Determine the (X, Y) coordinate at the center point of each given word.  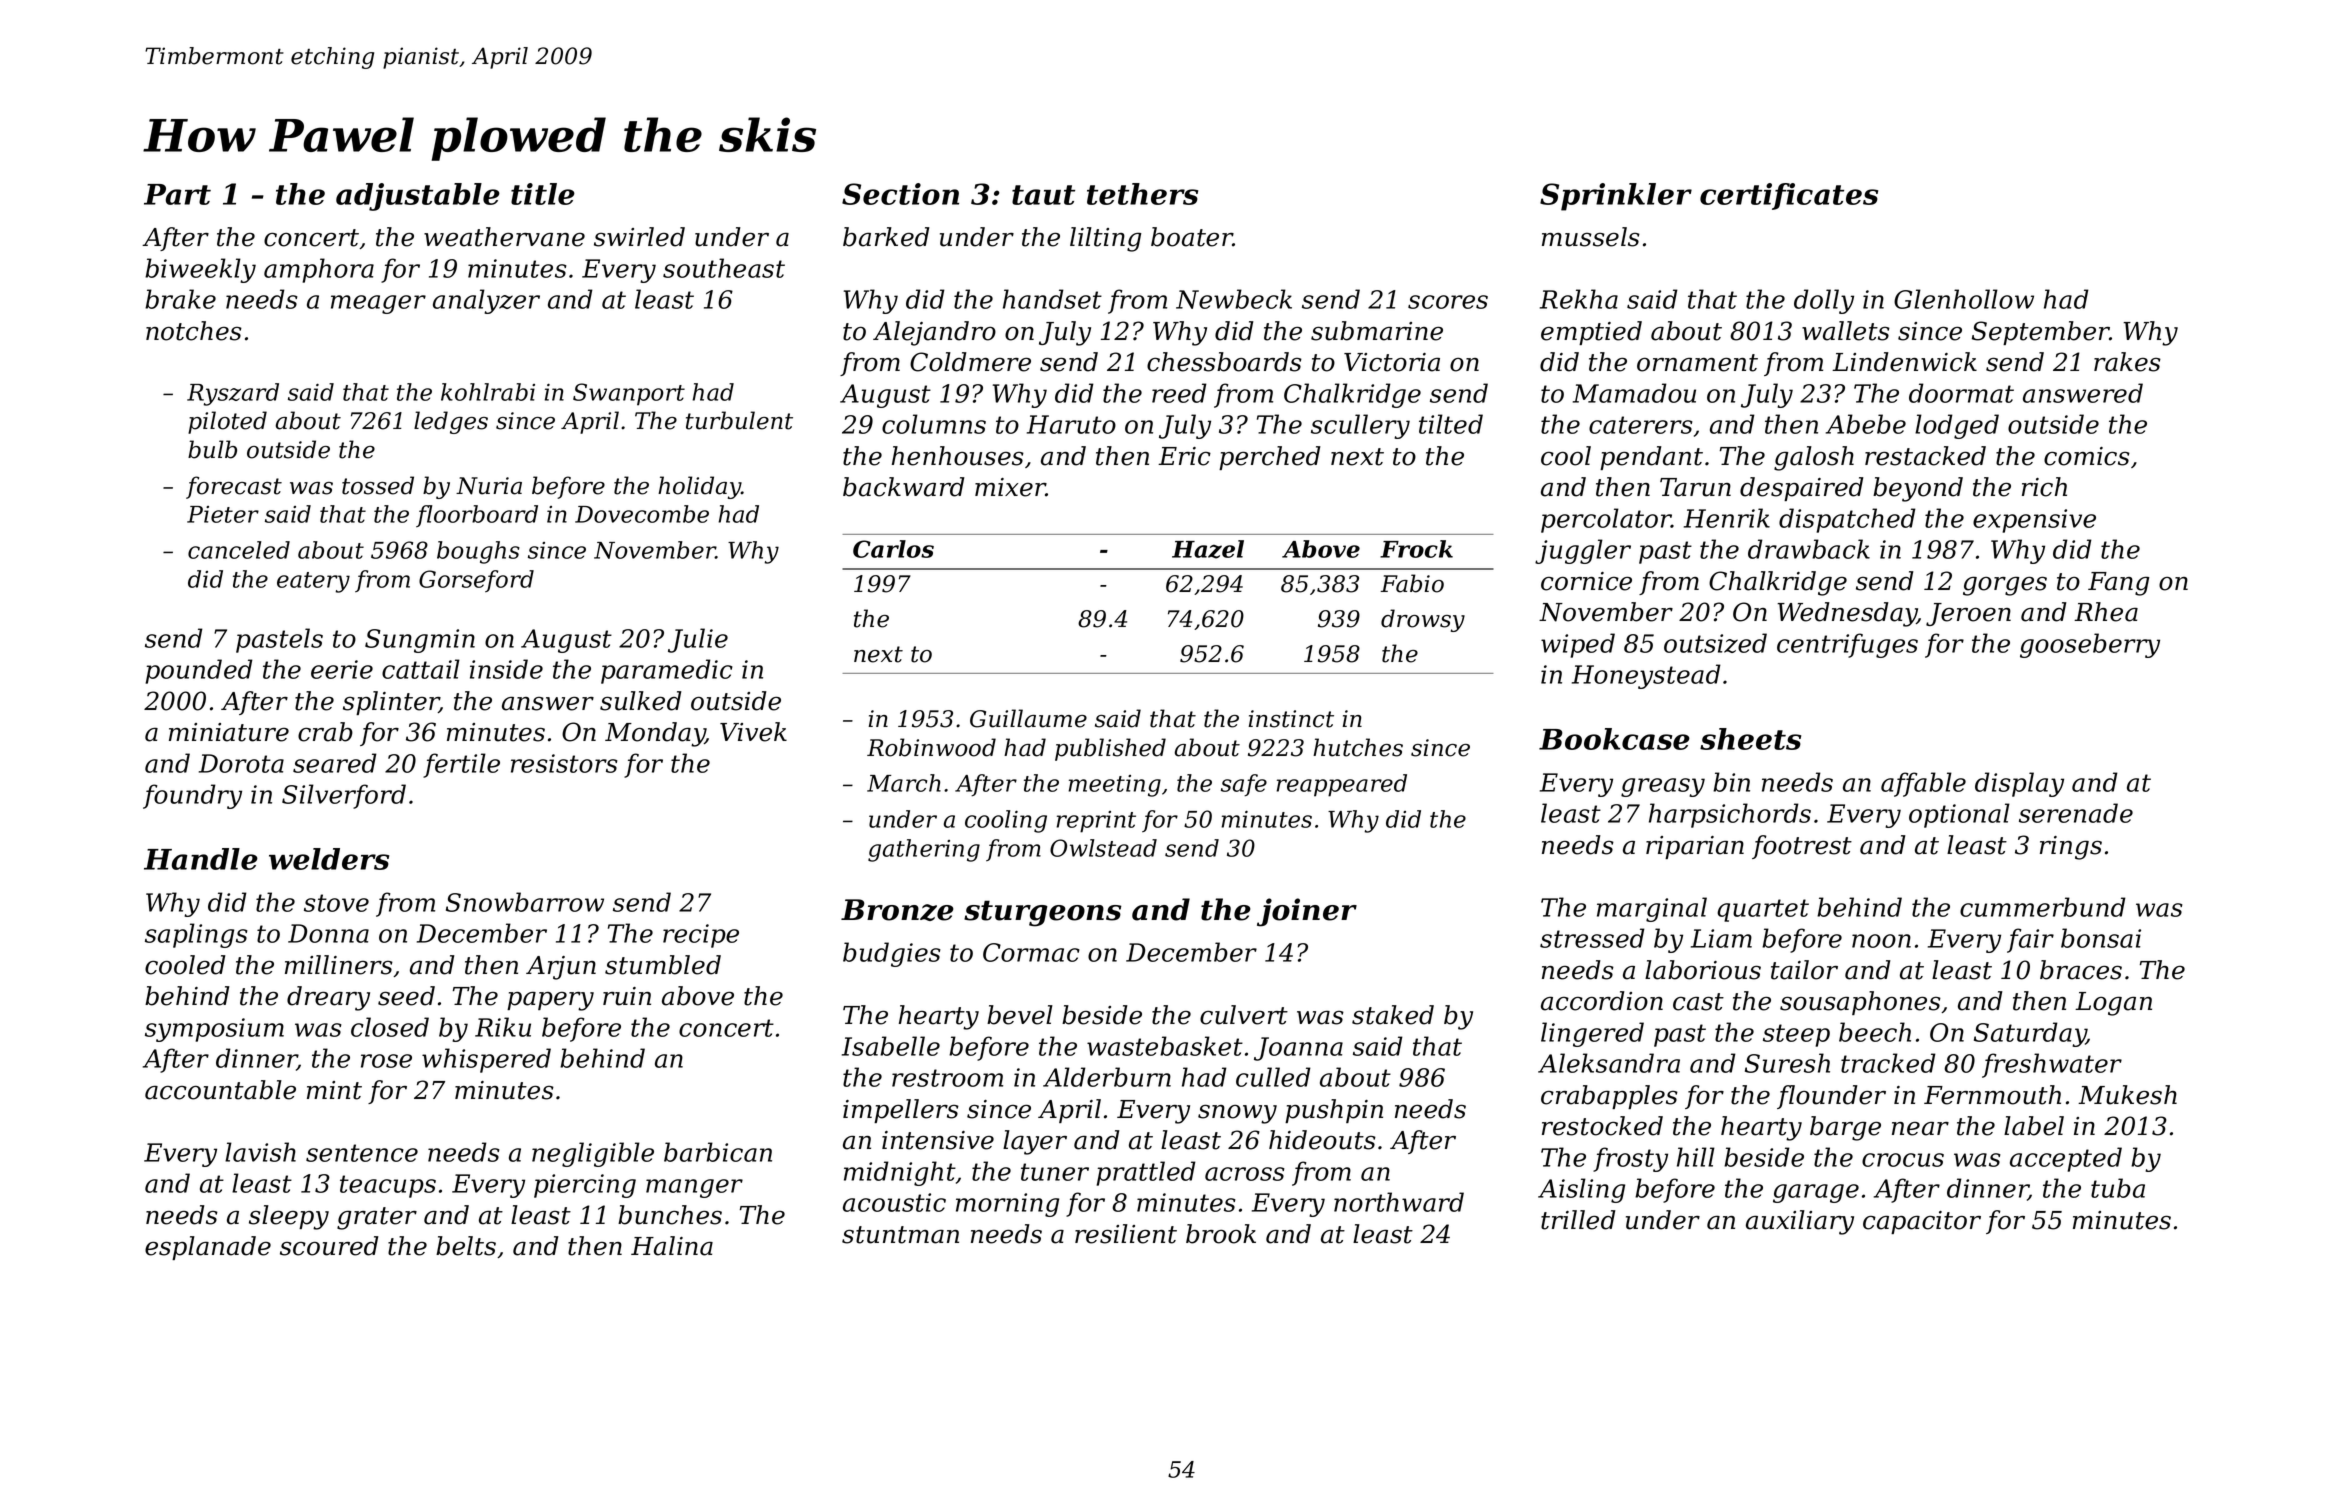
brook (1221, 1234)
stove (336, 903)
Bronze (897, 910)
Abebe (1866, 424)
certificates (1789, 196)
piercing (585, 1186)
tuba (2118, 1188)
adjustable (418, 197)
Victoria (1392, 362)
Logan (2113, 1004)
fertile (461, 765)
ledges (451, 422)
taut (1043, 195)
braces (2081, 970)
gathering (924, 850)
